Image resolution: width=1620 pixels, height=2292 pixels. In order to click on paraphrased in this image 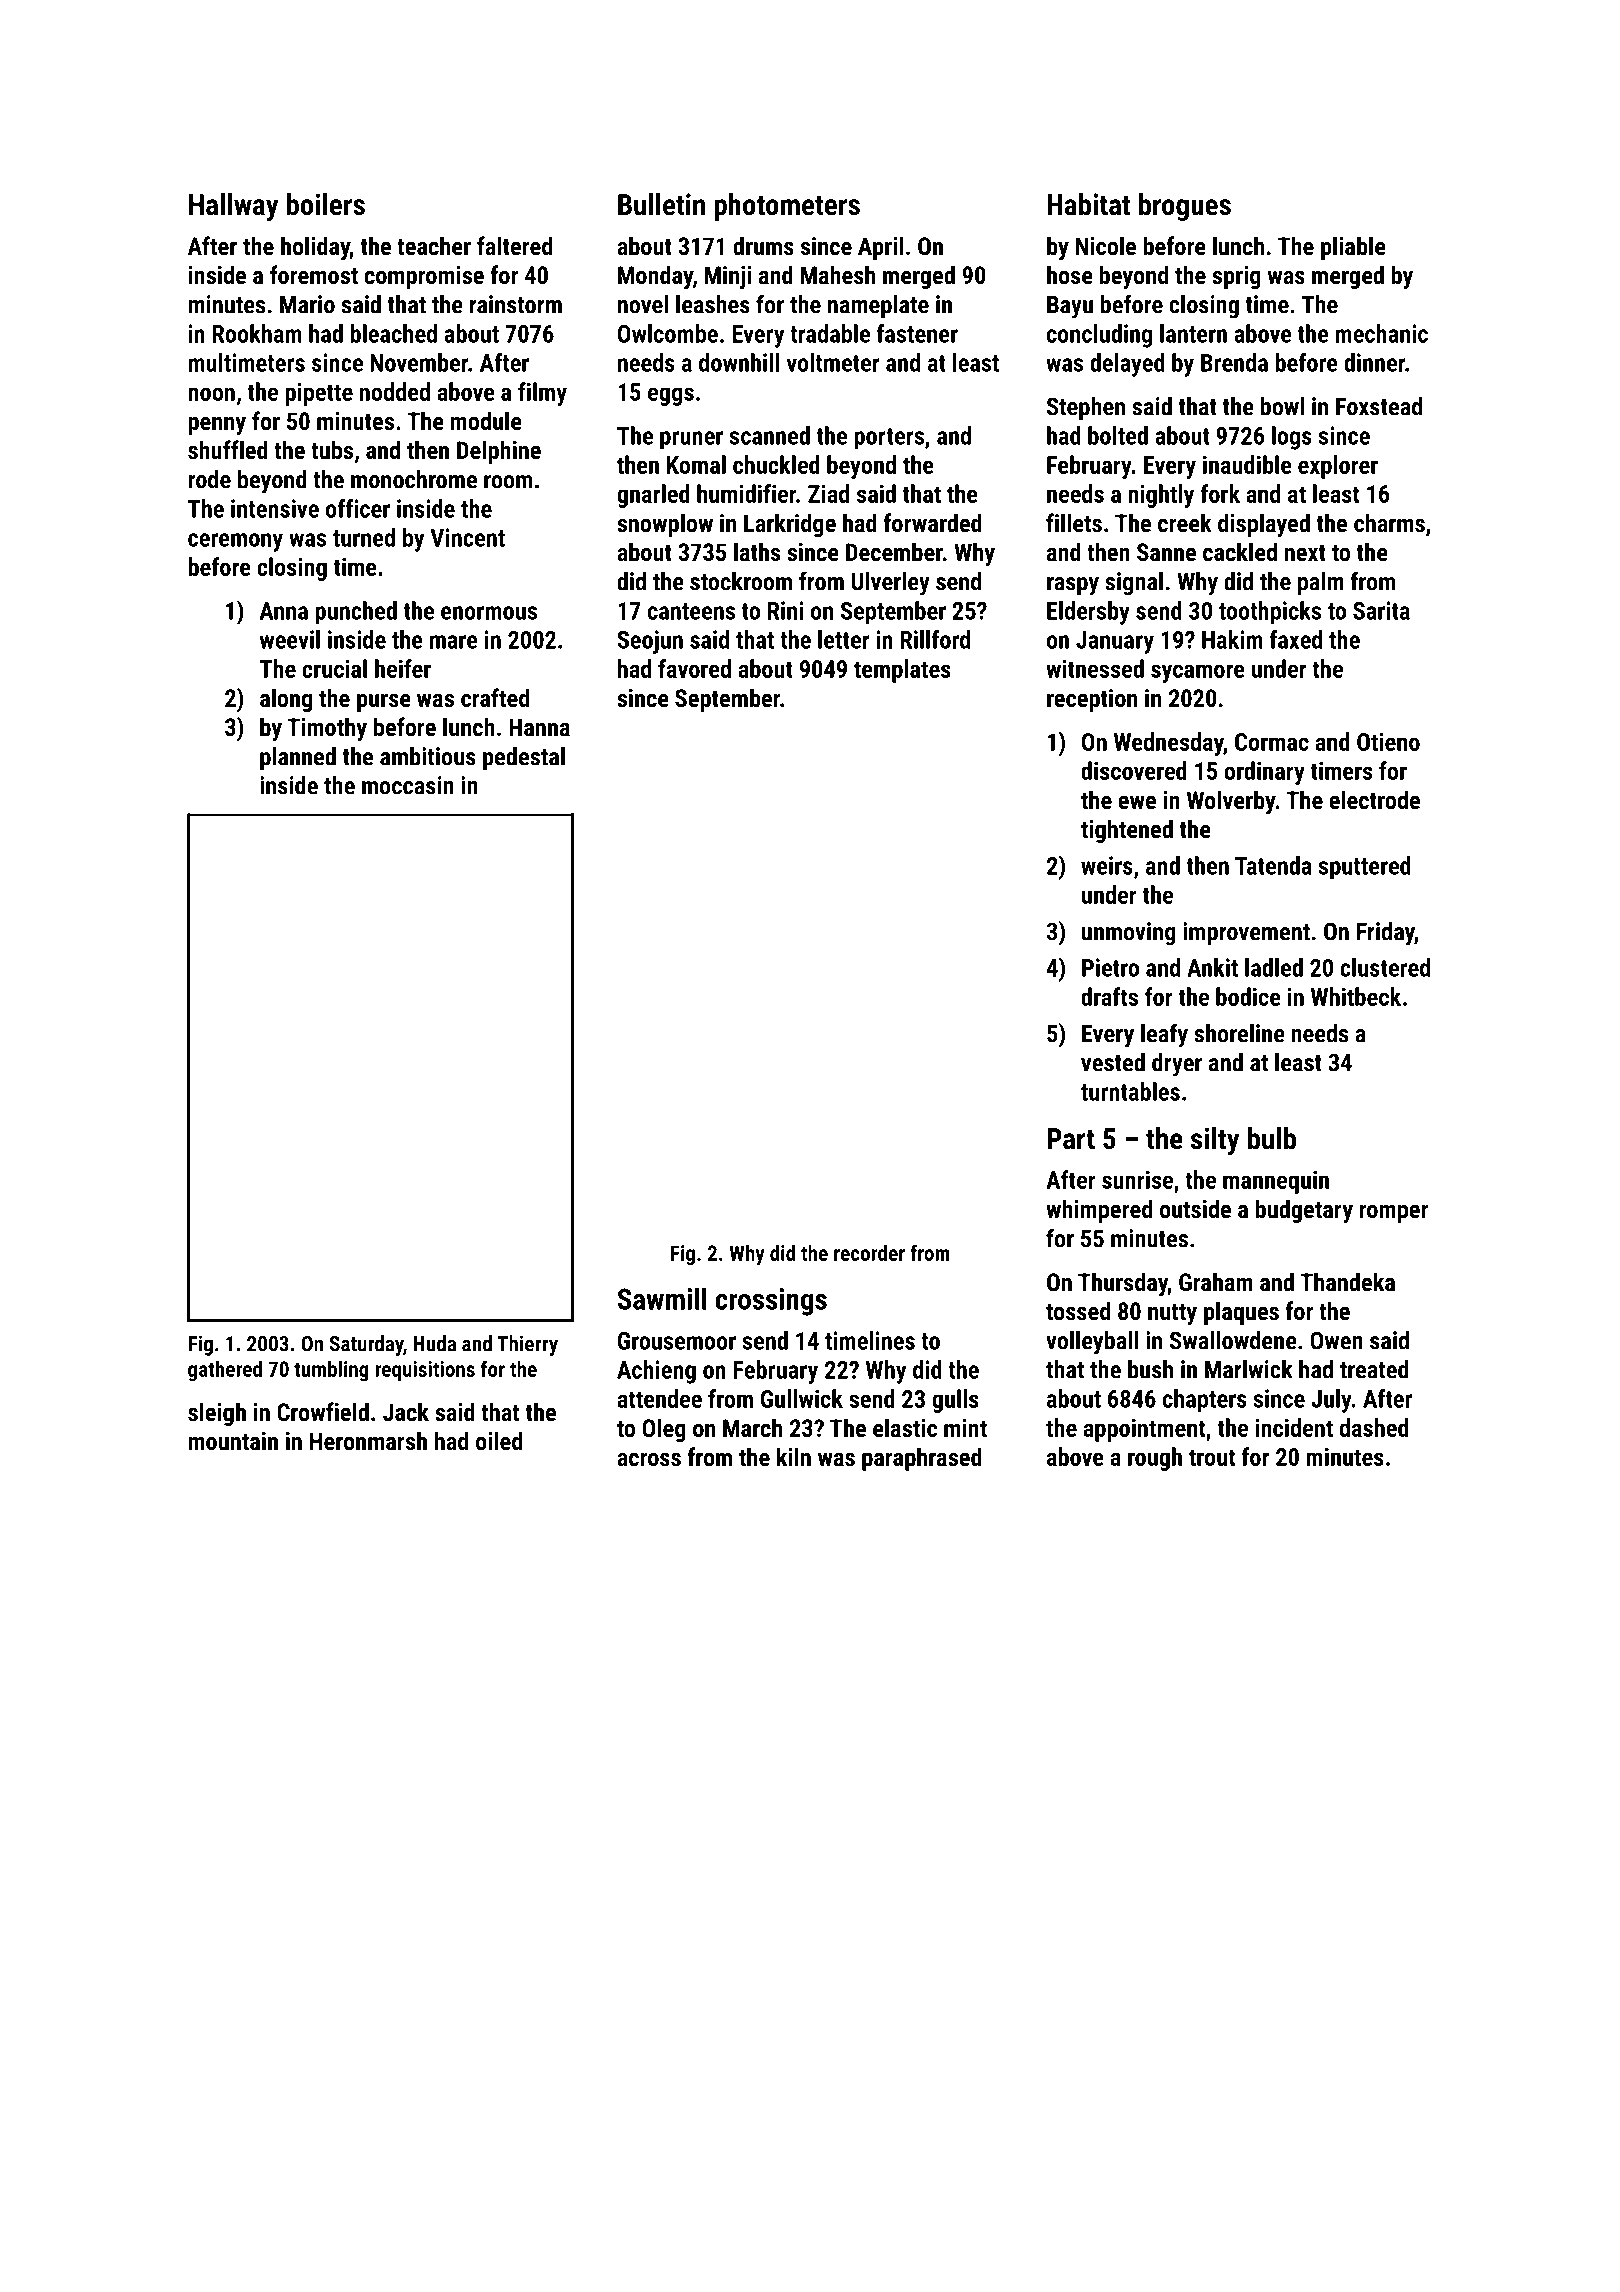, I will do `click(921, 1459)`.
